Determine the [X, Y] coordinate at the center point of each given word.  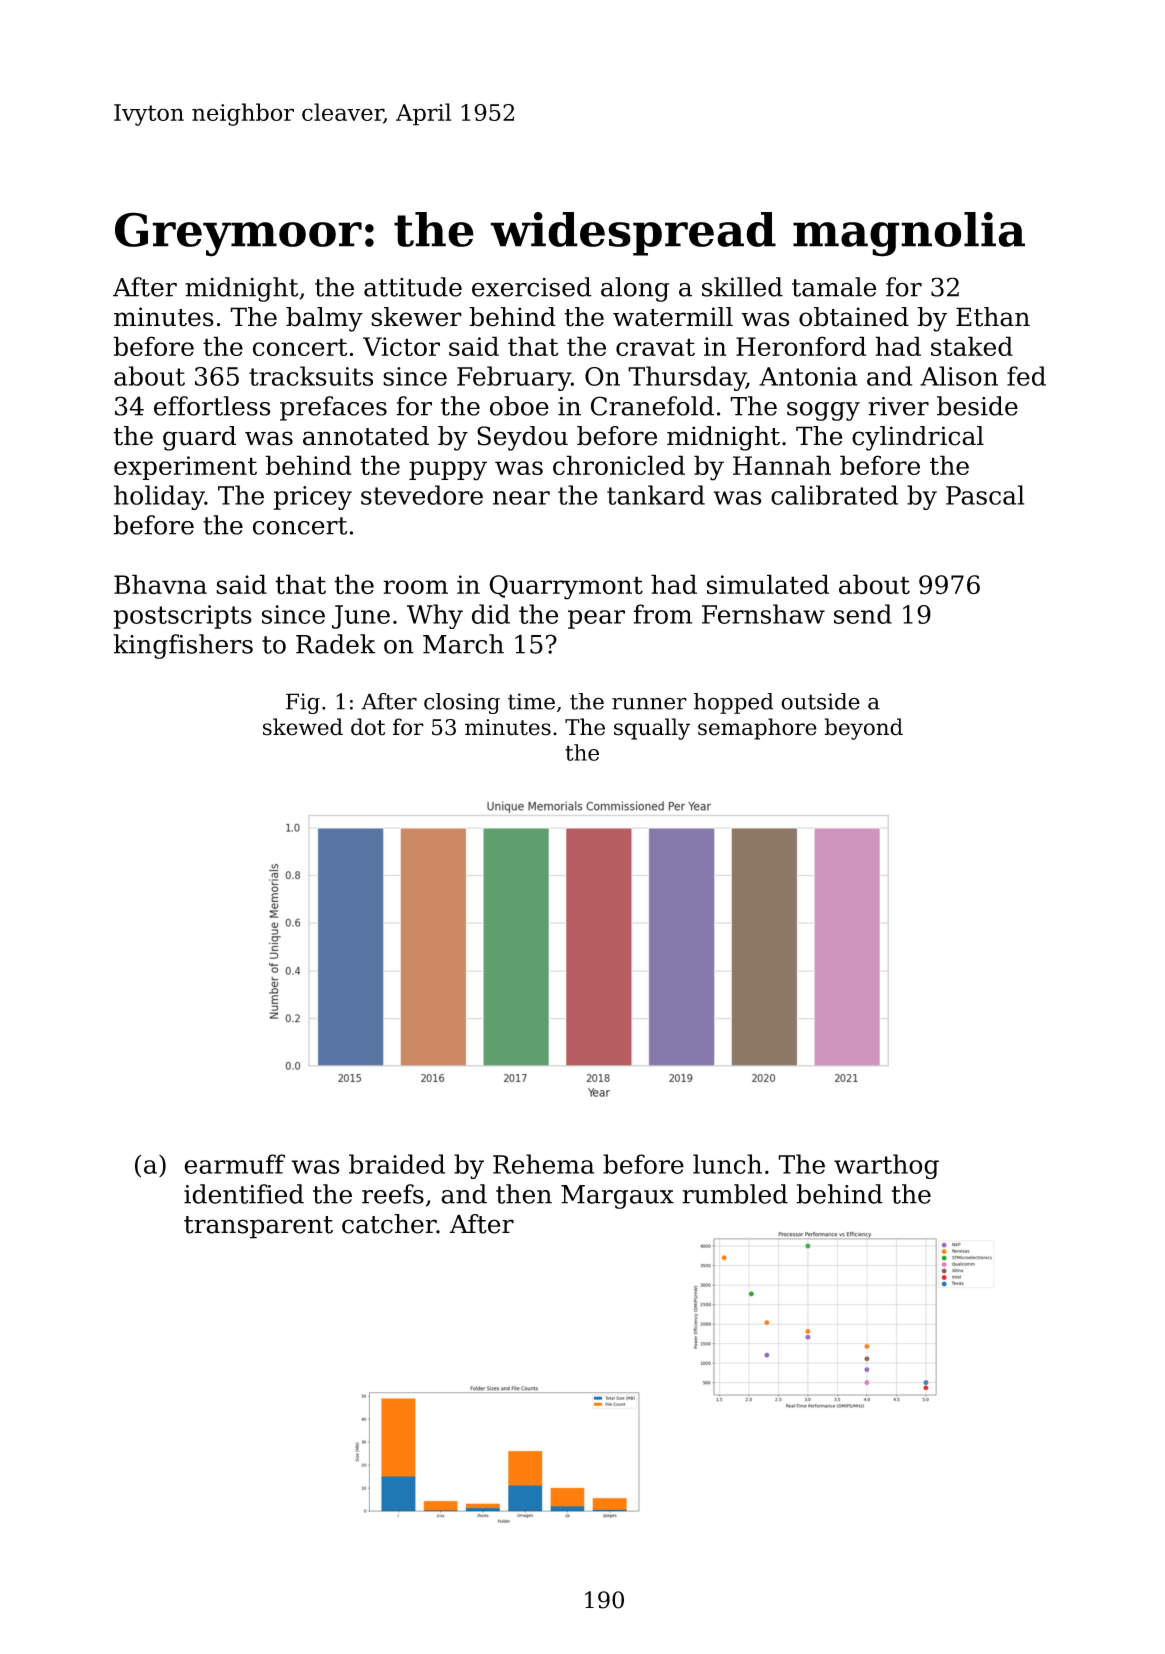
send [863, 614]
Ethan [993, 317]
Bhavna [160, 584]
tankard [656, 495]
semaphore [757, 729]
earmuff [234, 1164]
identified [244, 1194]
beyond [863, 729]
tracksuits [311, 376]
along [635, 289]
